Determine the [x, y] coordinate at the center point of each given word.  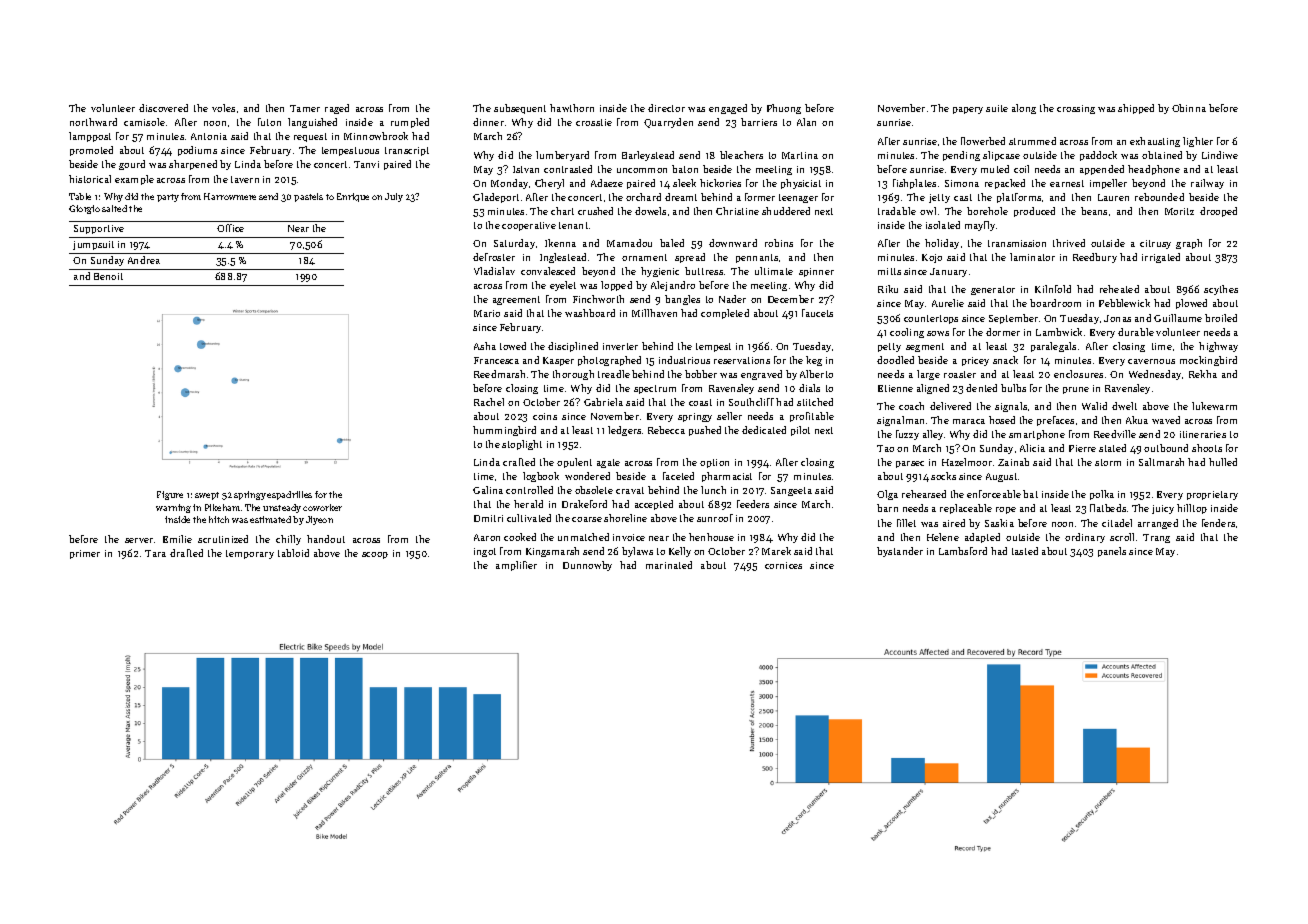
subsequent [520, 109]
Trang [1156, 538]
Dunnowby [587, 566]
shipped [1136, 109]
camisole [144, 122]
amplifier [516, 566]
